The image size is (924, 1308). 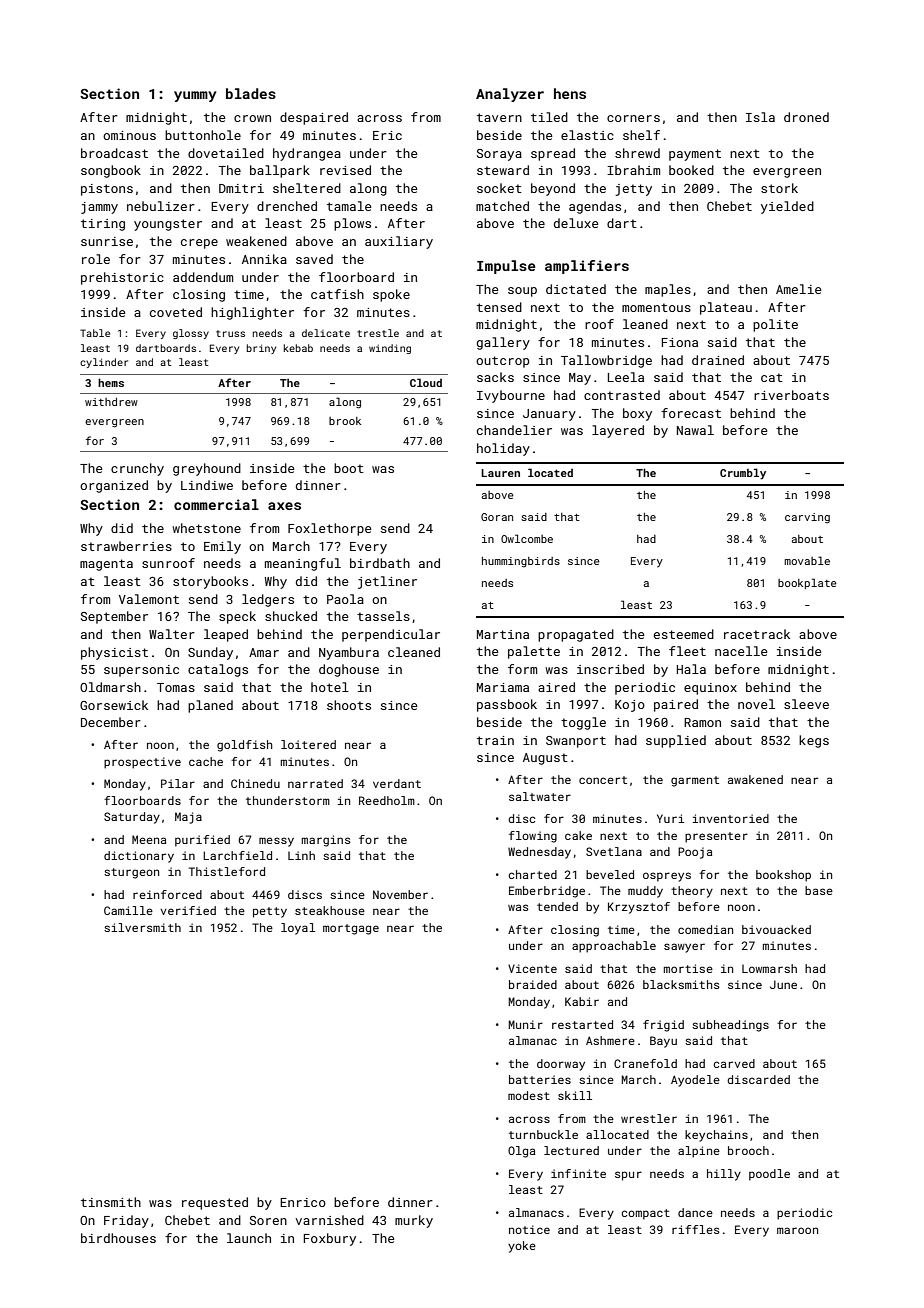 What do you see at coordinates (111, 1202) in the screenshot?
I see `tinsmith` at bounding box center [111, 1202].
